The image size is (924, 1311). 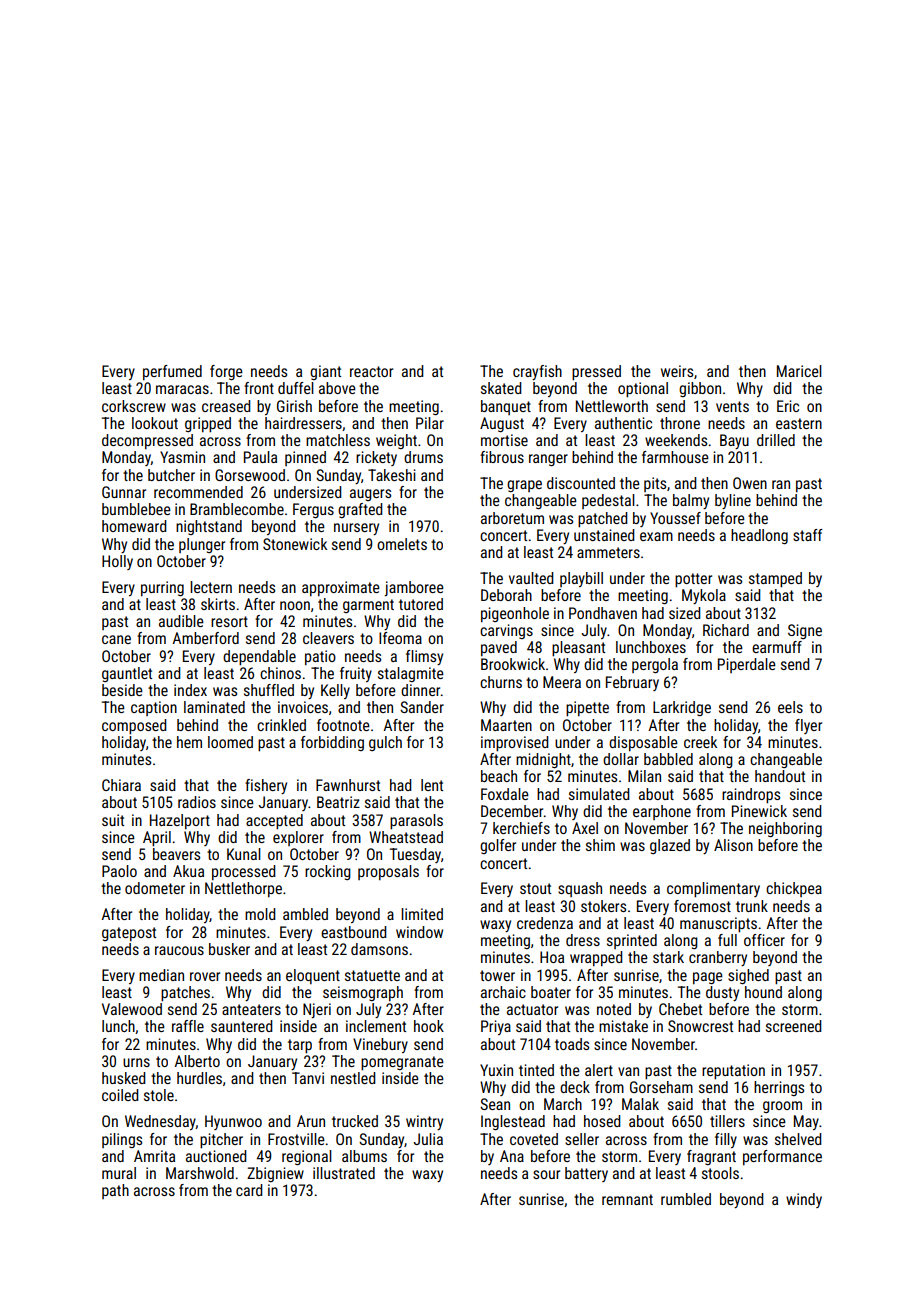 What do you see at coordinates (364, 1156) in the image?
I see `albums` at bounding box center [364, 1156].
